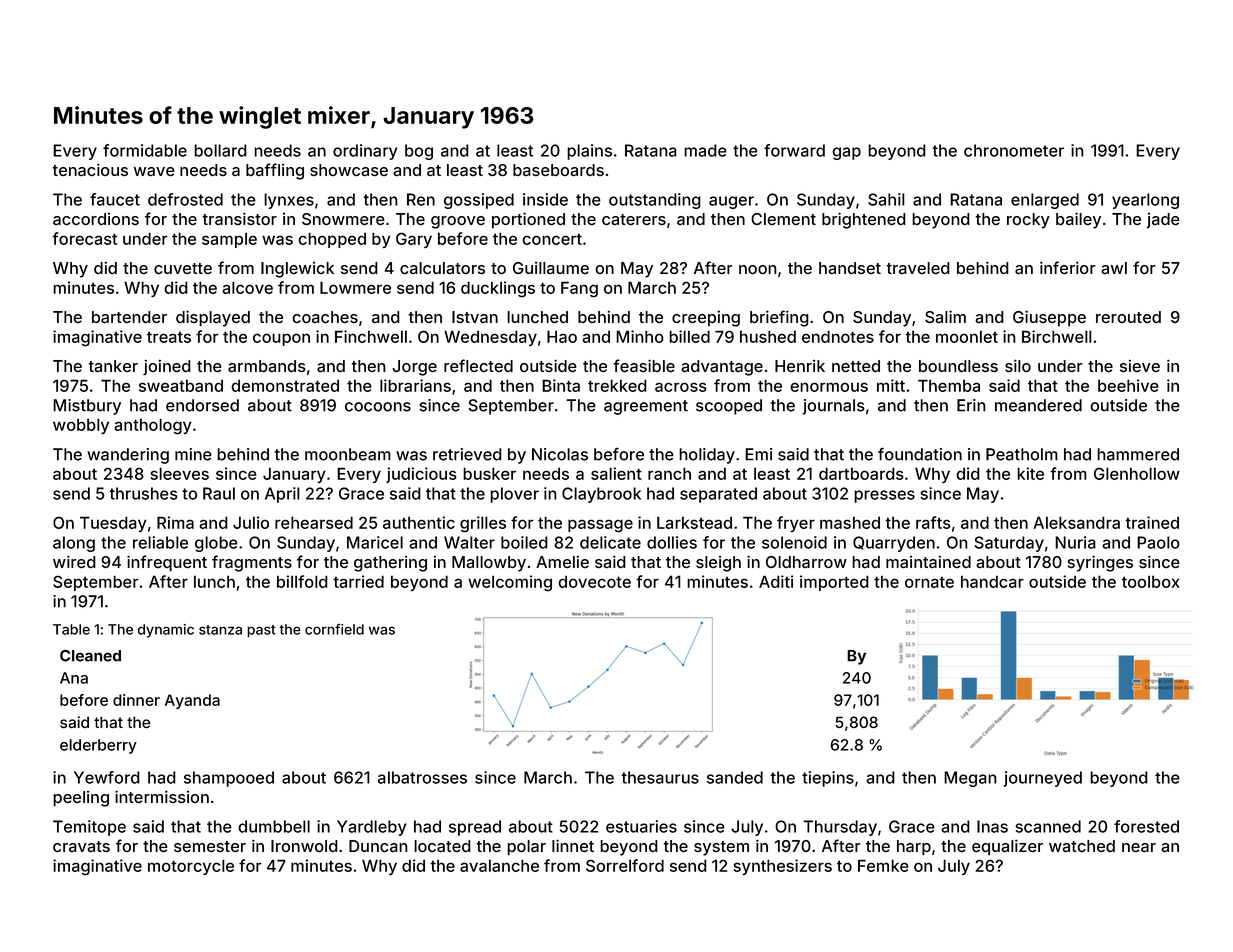 Image resolution: width=1233 pixels, height=952 pixels. What do you see at coordinates (718, 495) in the document?
I see `separated` at bounding box center [718, 495].
